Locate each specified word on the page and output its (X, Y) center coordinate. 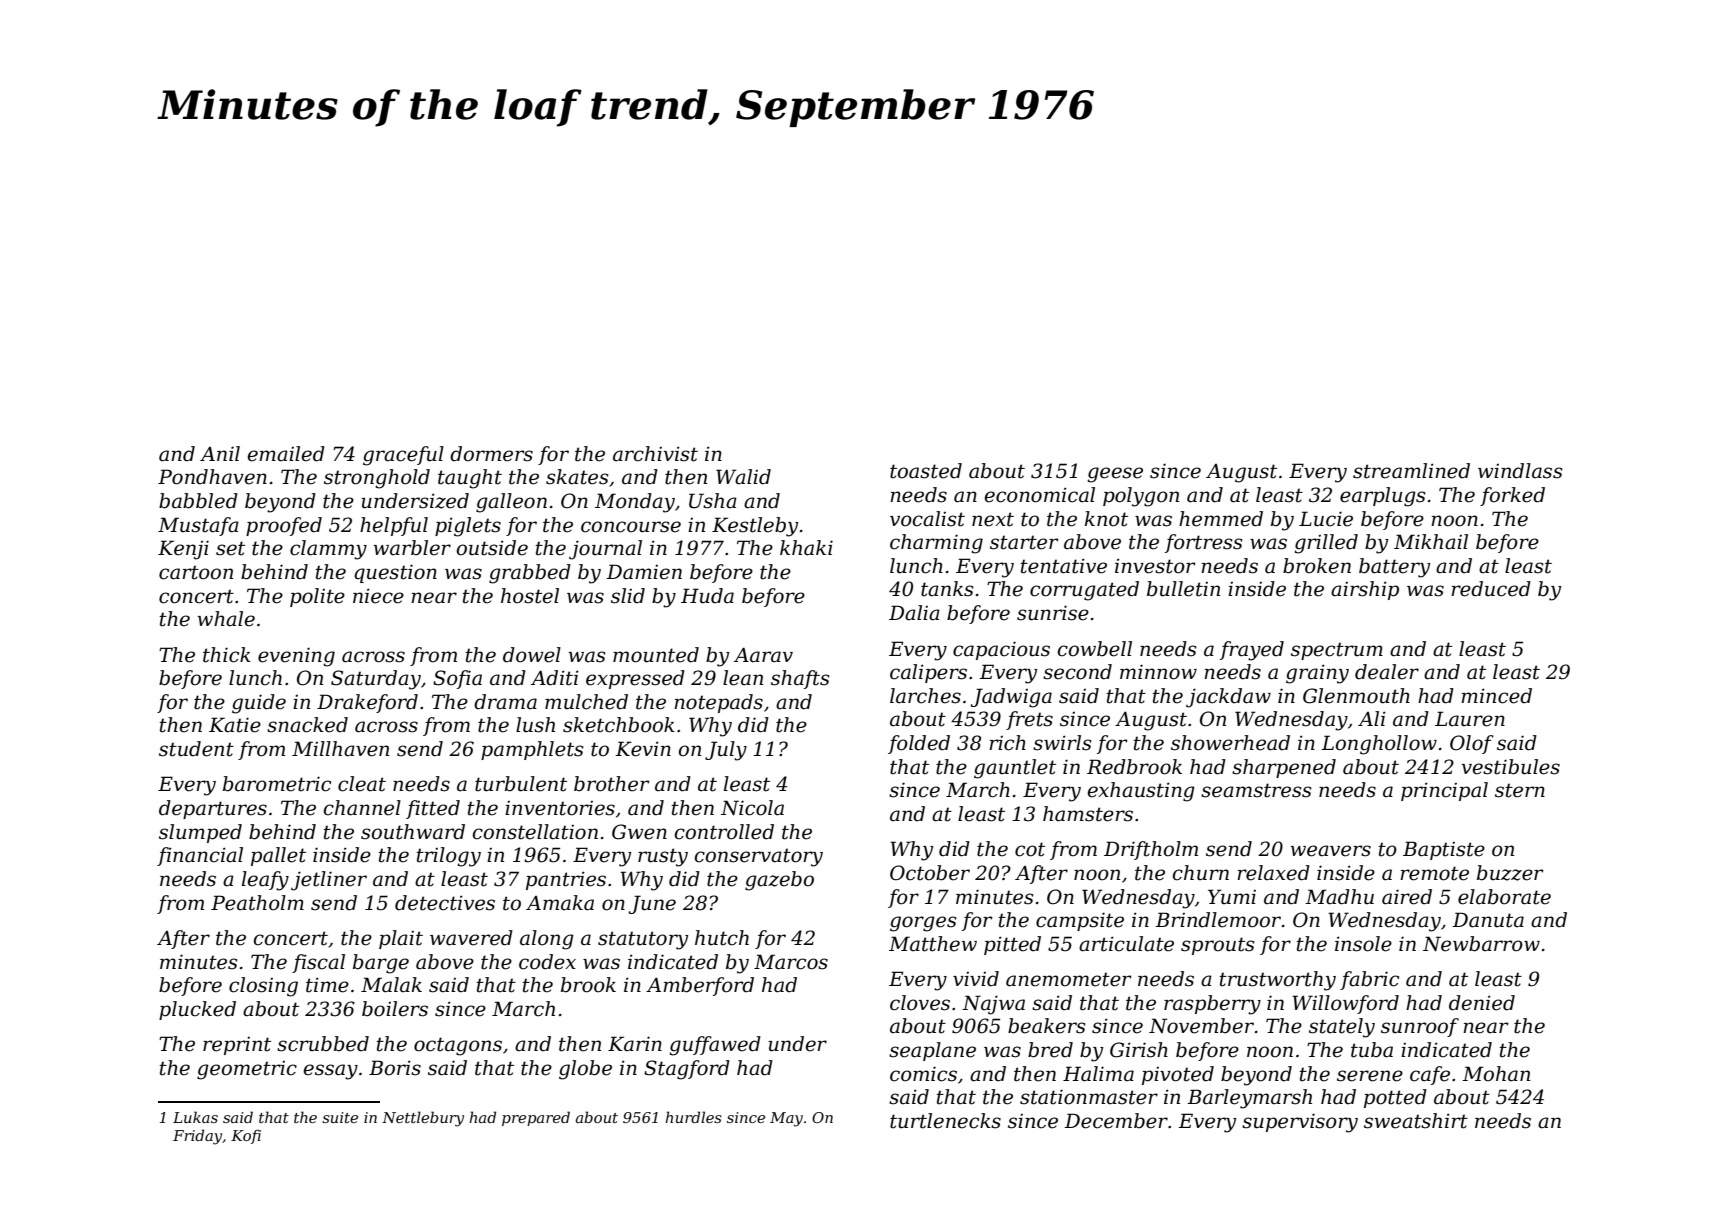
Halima (1098, 1074)
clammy (328, 550)
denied (1482, 1003)
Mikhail (1431, 542)
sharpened (1284, 768)
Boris (395, 1068)
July (726, 751)
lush (535, 725)
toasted (926, 471)
